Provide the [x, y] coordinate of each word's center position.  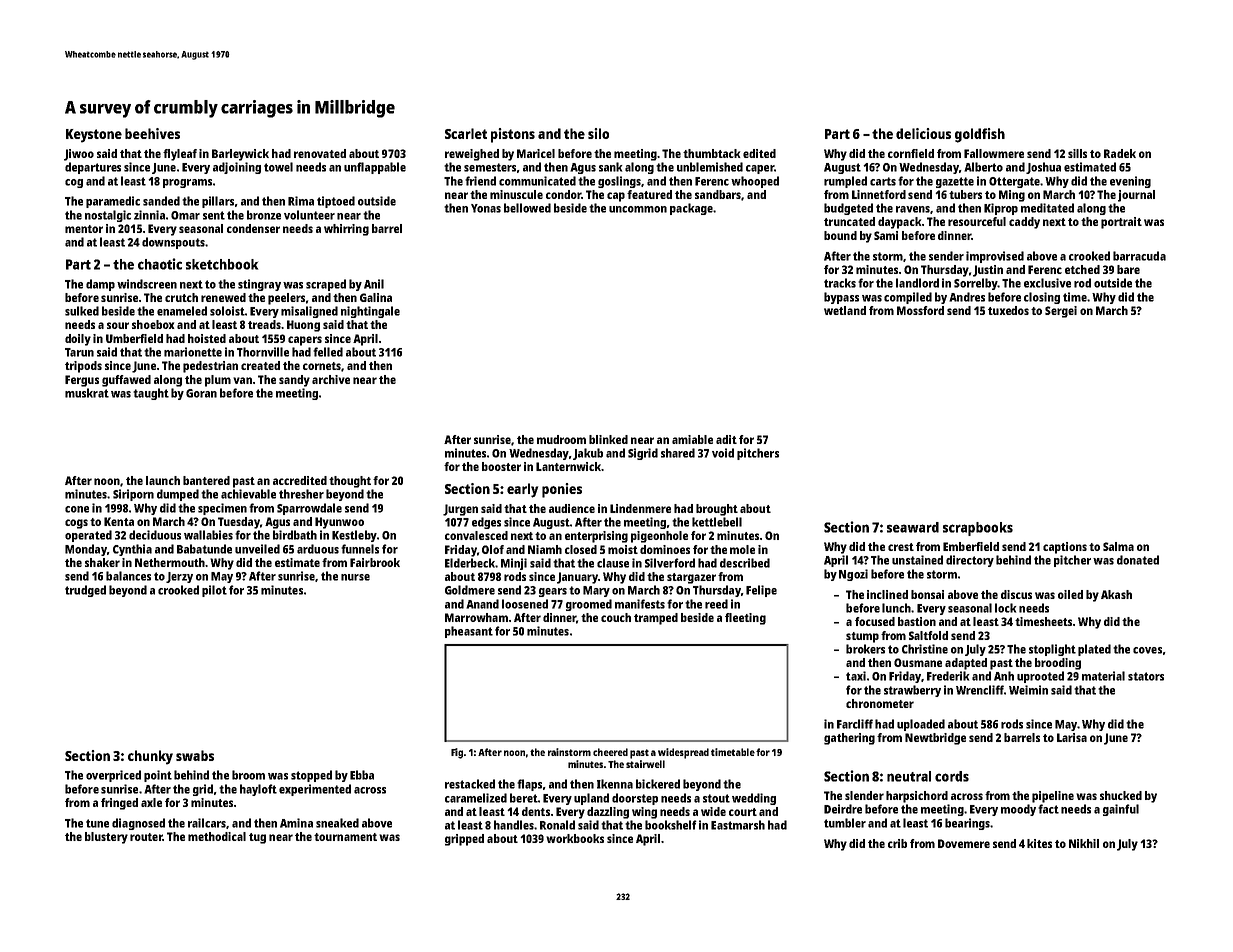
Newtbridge [935, 739]
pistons [513, 135]
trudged [85, 591]
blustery [106, 838]
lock [1005, 608]
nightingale [370, 312]
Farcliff [855, 724]
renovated [320, 153]
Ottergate [1014, 182]
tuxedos [1008, 310]
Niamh [545, 549]
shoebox [153, 324]
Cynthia [132, 550]
